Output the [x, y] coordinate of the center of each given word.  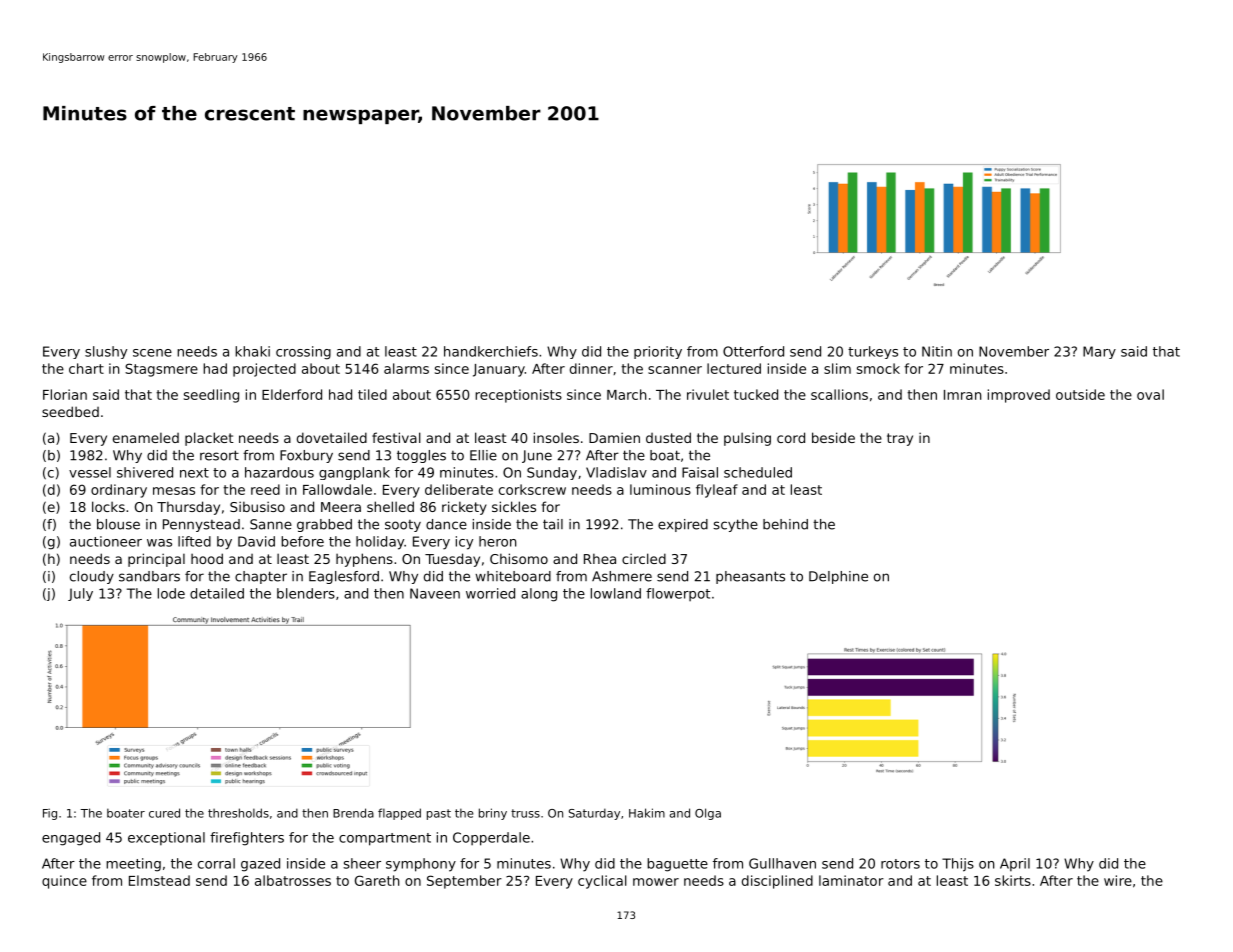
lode [171, 593]
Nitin [937, 351]
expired [683, 525]
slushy [106, 352]
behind [785, 524]
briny [493, 814]
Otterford [753, 351]
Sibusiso [257, 506]
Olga [708, 814]
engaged [71, 839]
